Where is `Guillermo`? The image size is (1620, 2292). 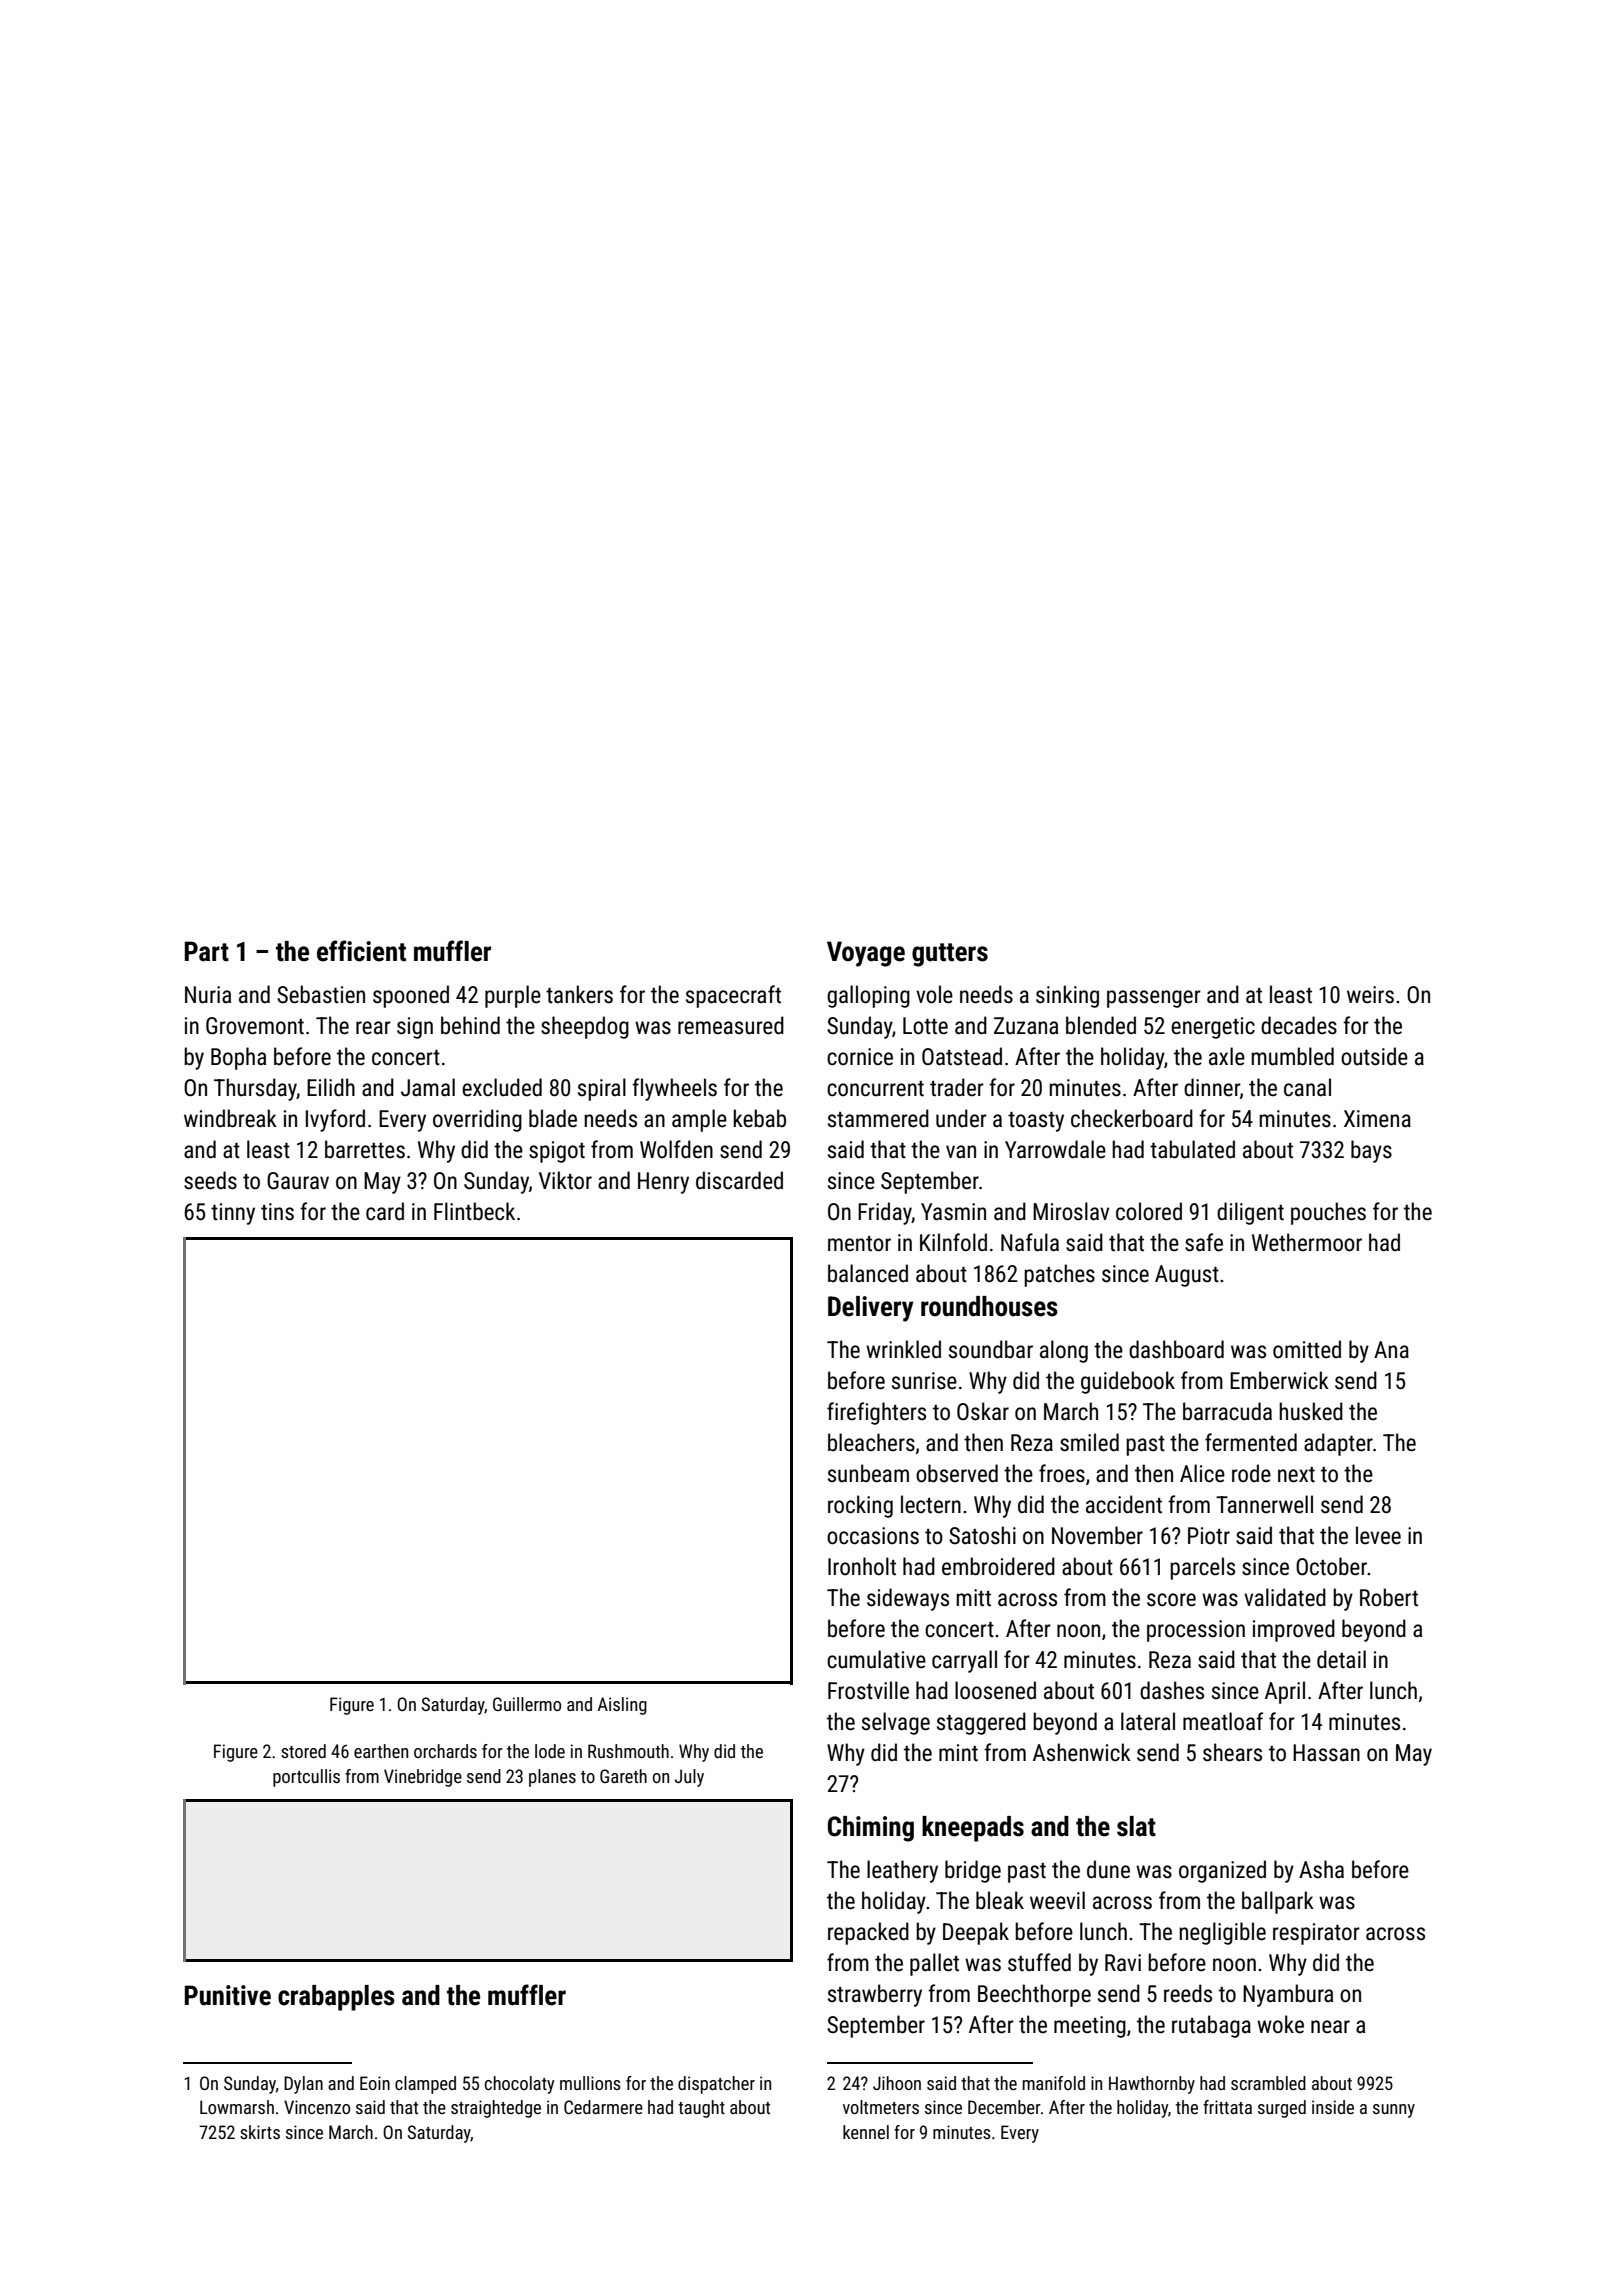
Guillermo is located at coordinates (527, 1704).
